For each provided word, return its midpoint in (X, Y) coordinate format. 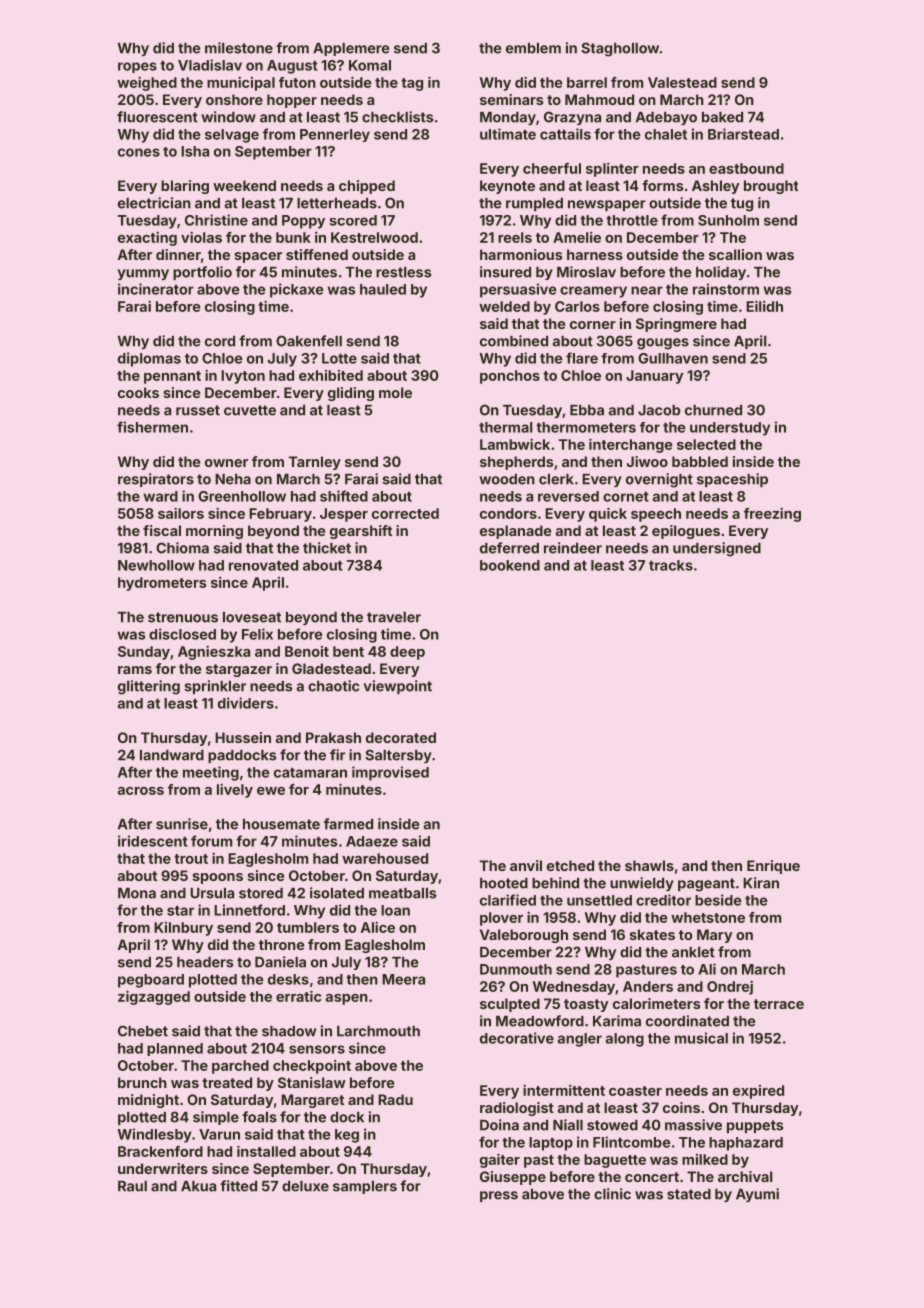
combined (514, 341)
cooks (138, 392)
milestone (239, 48)
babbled (700, 461)
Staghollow (620, 49)
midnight (148, 1101)
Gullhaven (673, 358)
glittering (149, 687)
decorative (517, 1038)
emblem (533, 48)
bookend (510, 565)
